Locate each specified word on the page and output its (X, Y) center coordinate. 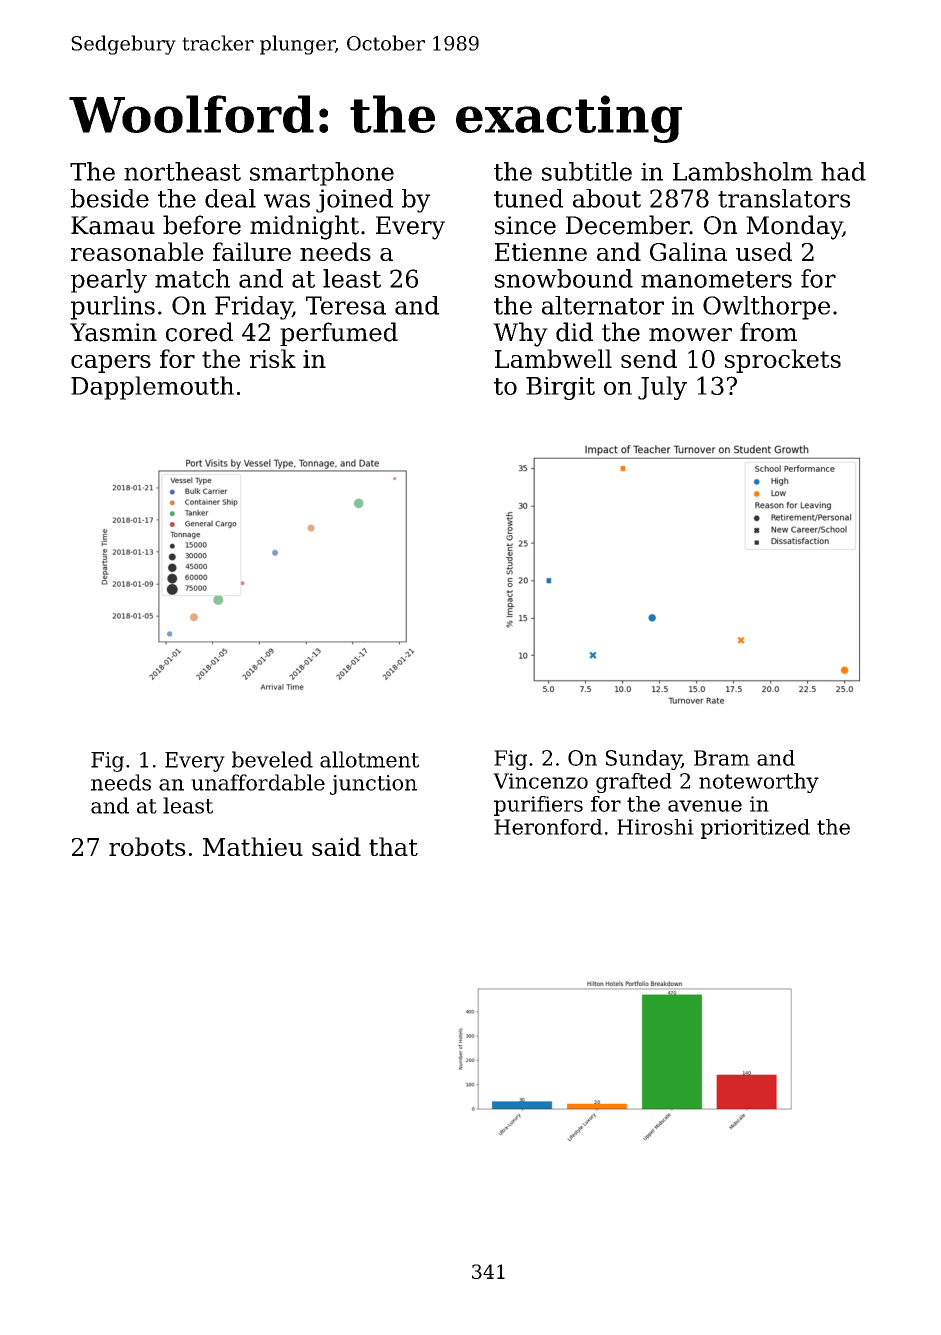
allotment (369, 759)
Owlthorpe (766, 308)
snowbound (564, 278)
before (202, 225)
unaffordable (258, 782)
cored (199, 332)
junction (373, 785)
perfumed (339, 334)
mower (690, 335)
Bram (722, 758)
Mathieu (253, 846)
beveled (272, 759)
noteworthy (759, 783)
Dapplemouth (152, 388)
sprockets (783, 361)
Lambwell (553, 358)
